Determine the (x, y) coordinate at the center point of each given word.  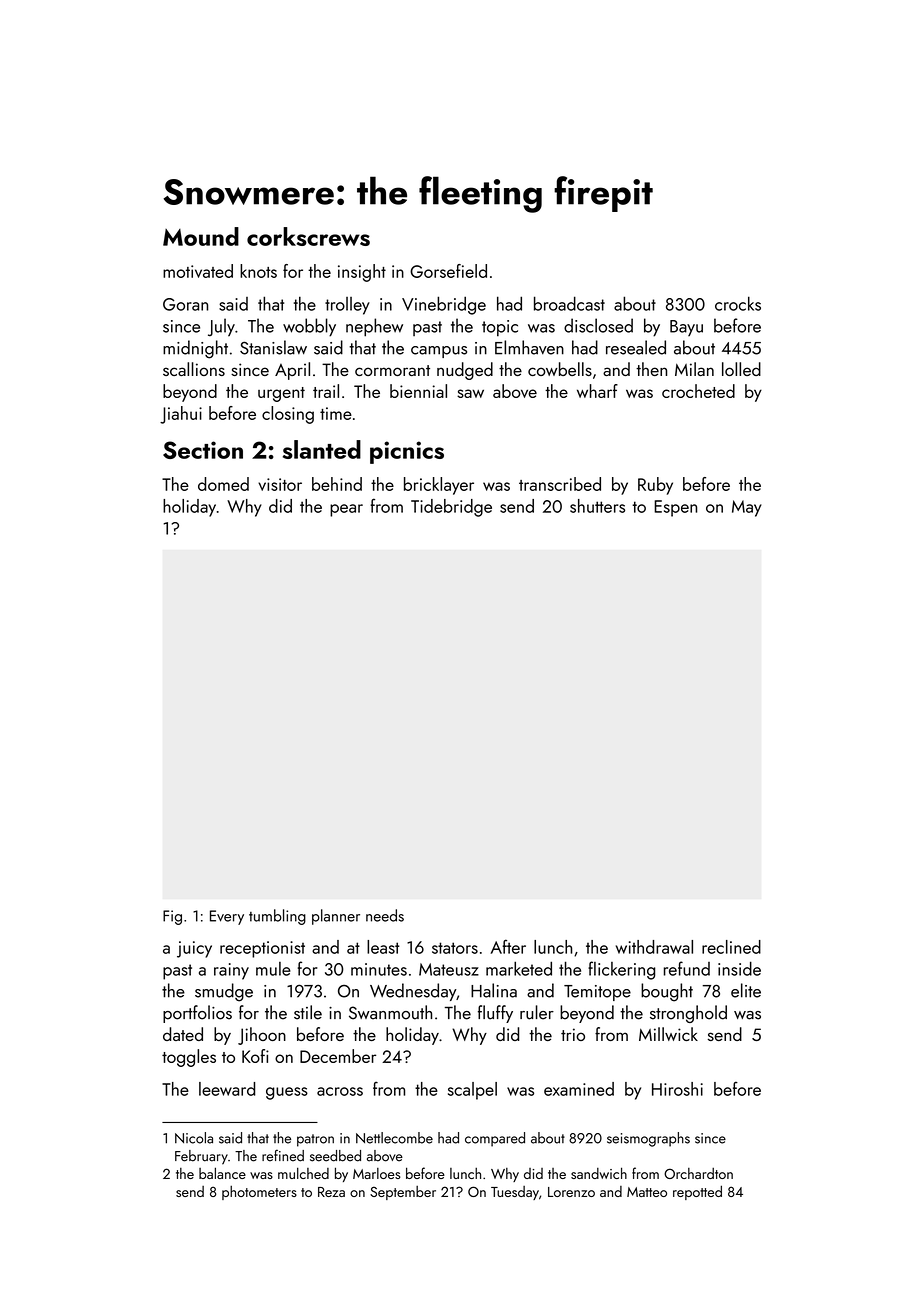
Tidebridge (451, 508)
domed (223, 484)
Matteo (647, 1192)
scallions (194, 369)
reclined (731, 947)
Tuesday (515, 1193)
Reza (331, 1192)
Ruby (655, 486)
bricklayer (439, 486)
